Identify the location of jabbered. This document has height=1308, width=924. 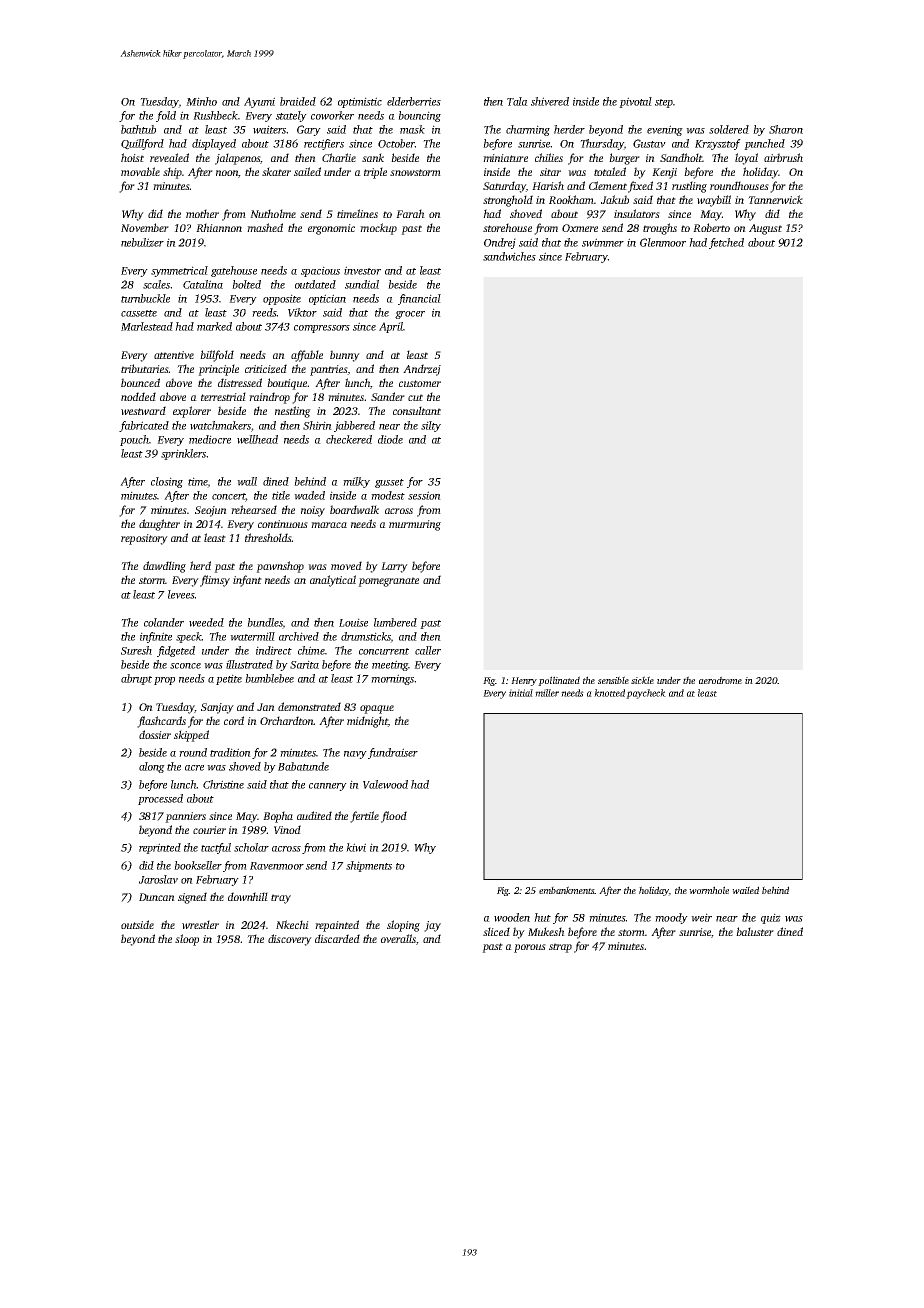
(354, 426).
